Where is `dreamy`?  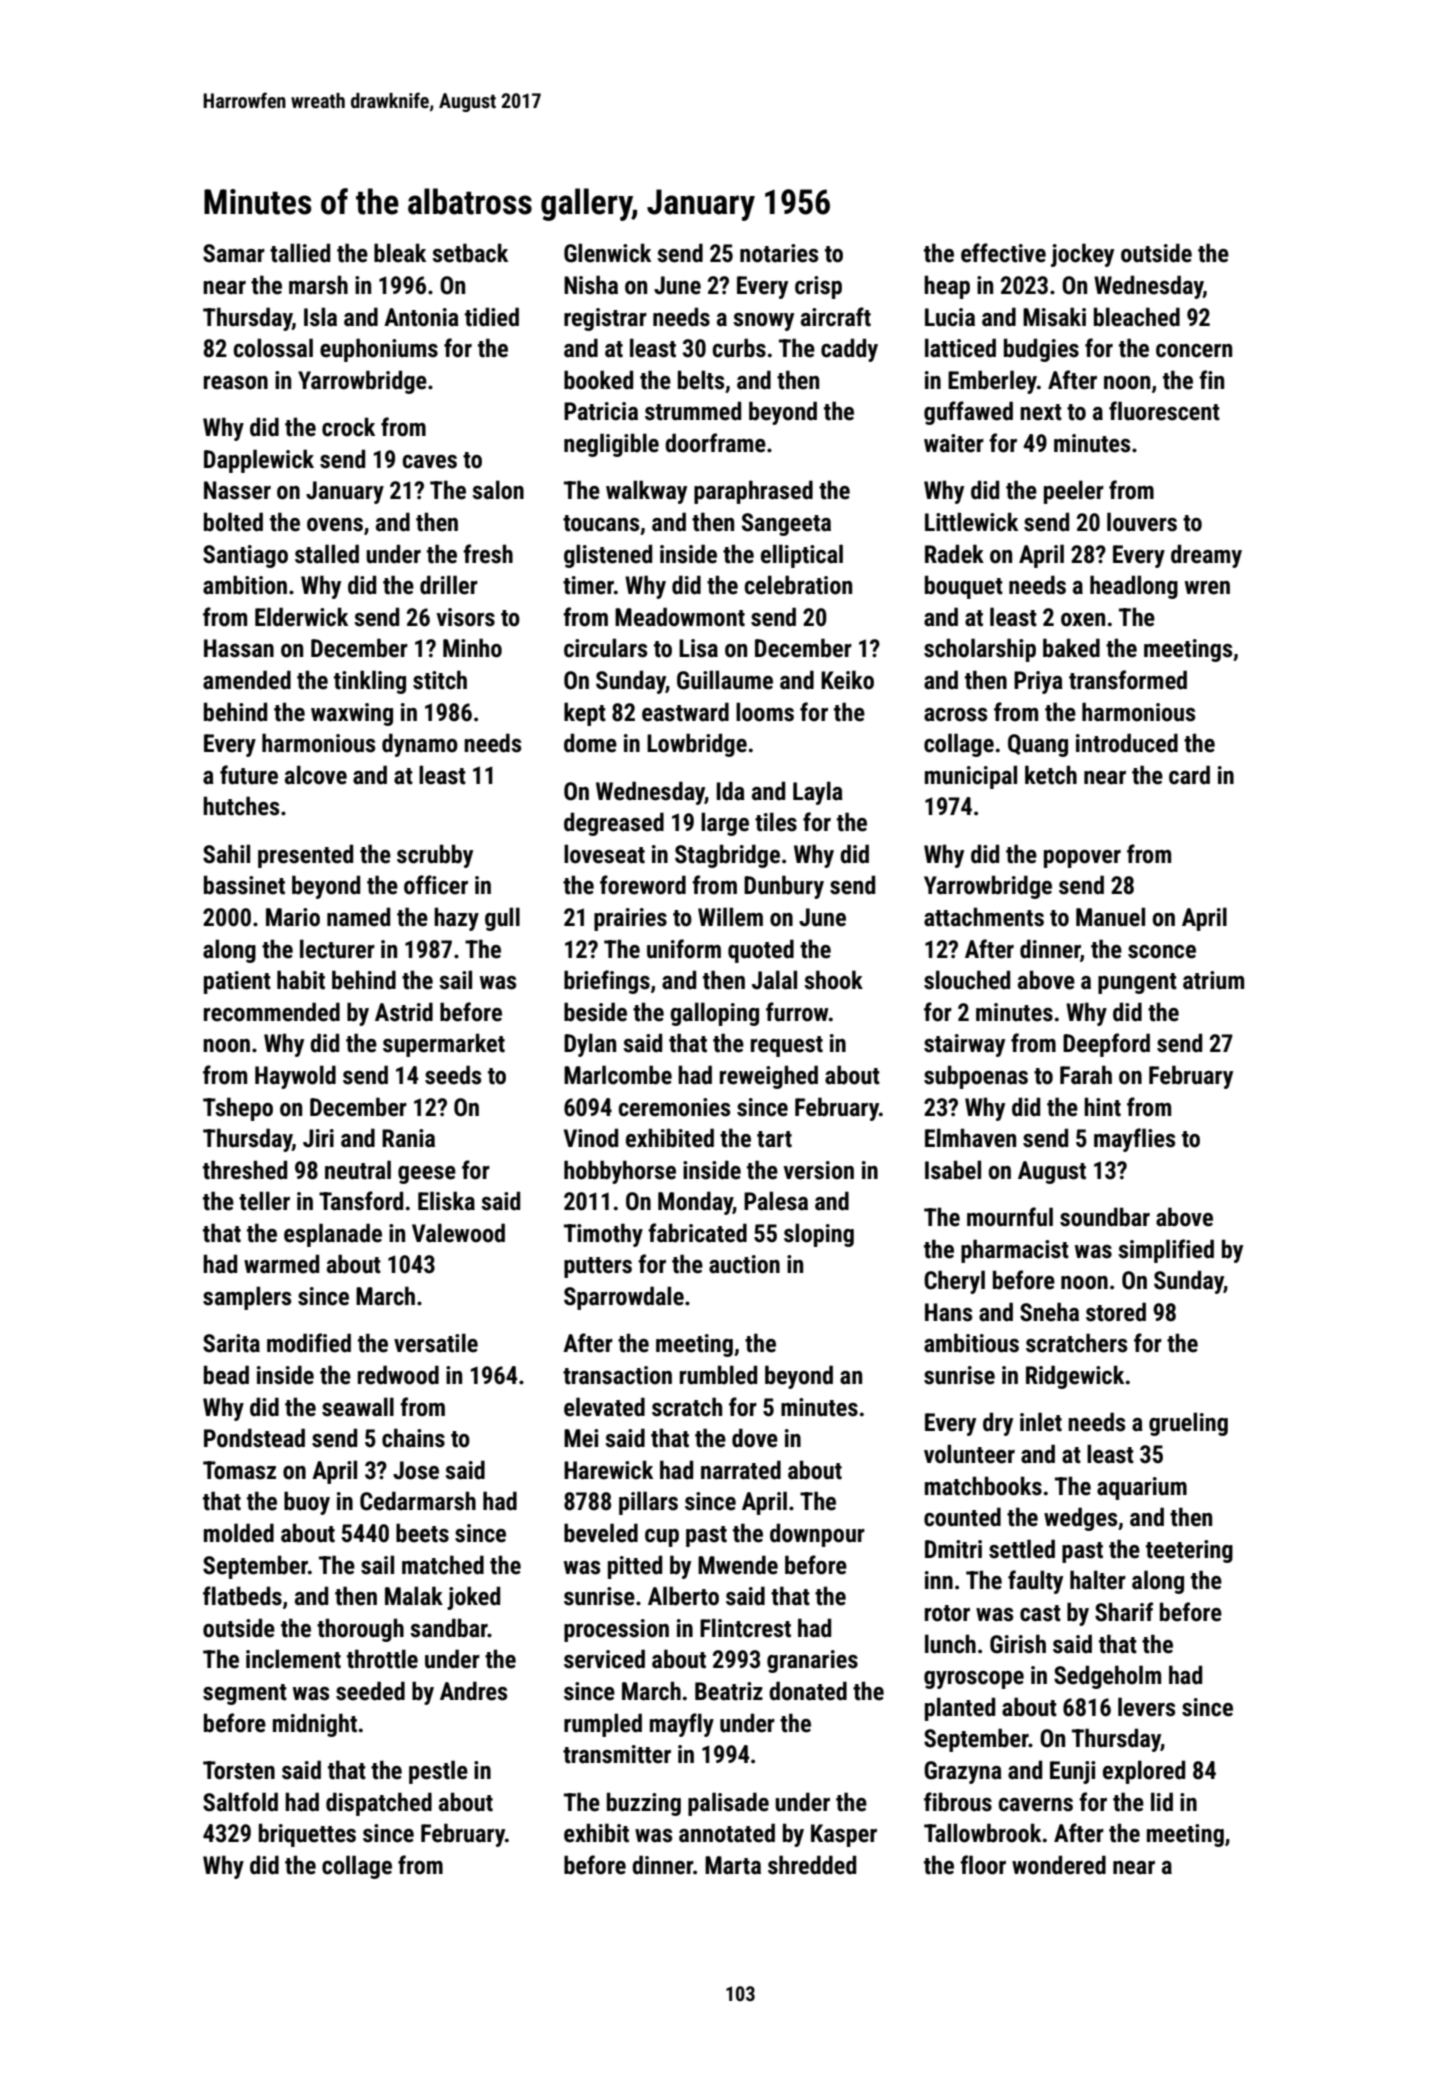
dreamy is located at coordinates (1206, 556).
